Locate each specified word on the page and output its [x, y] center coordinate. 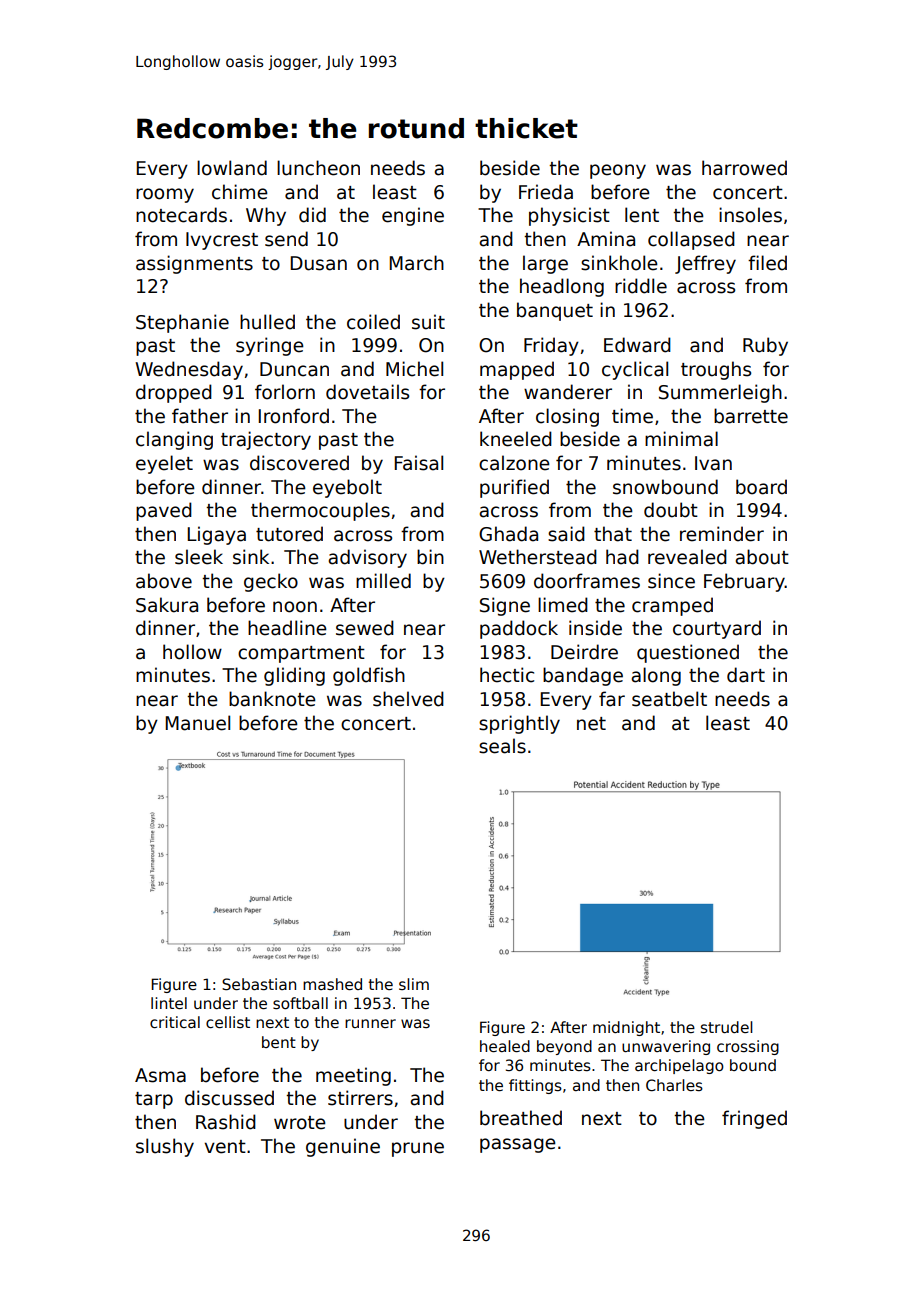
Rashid [226, 1122]
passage [518, 1145]
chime [240, 192]
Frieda [546, 192]
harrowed [744, 168]
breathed [521, 1118]
